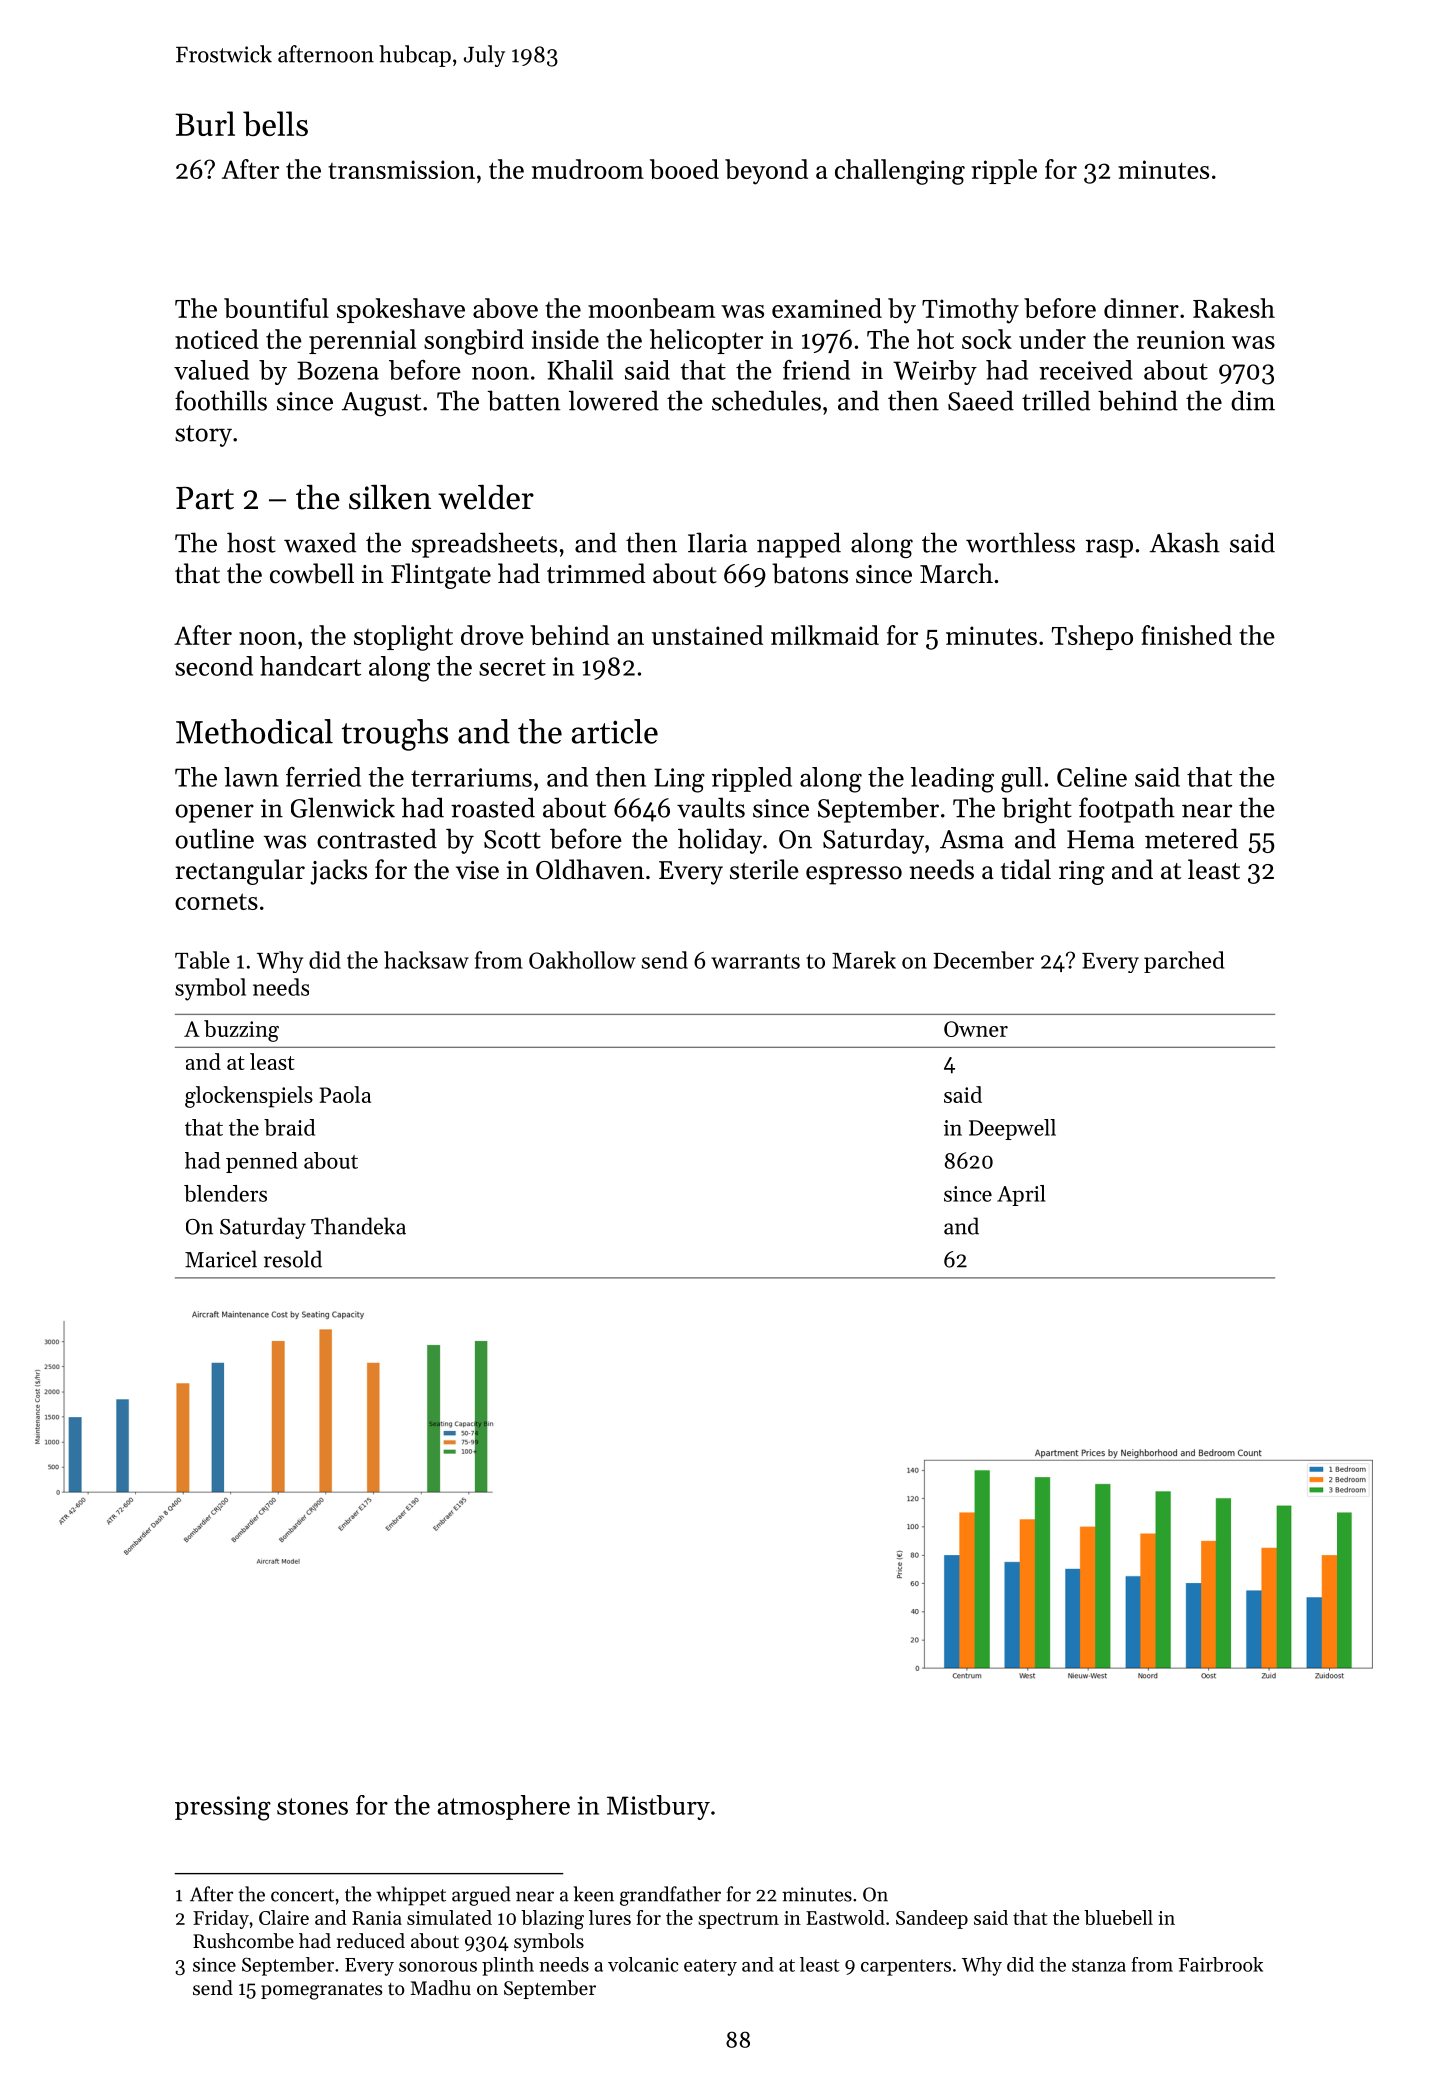  What do you see at coordinates (900, 172) in the image?
I see `challenging` at bounding box center [900, 172].
